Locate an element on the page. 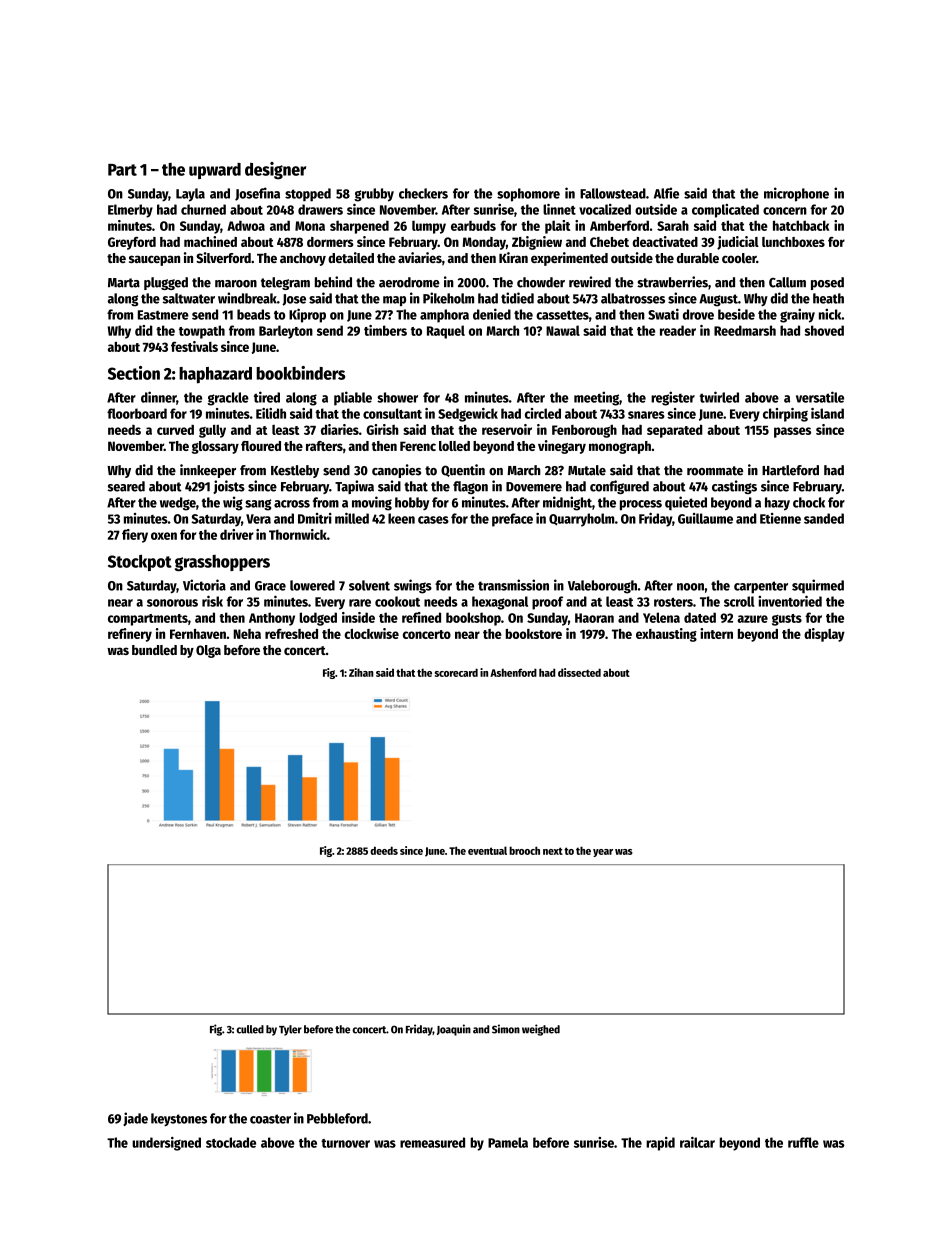 Image resolution: width=952 pixels, height=1233 pixels. swings is located at coordinates (413, 586).
